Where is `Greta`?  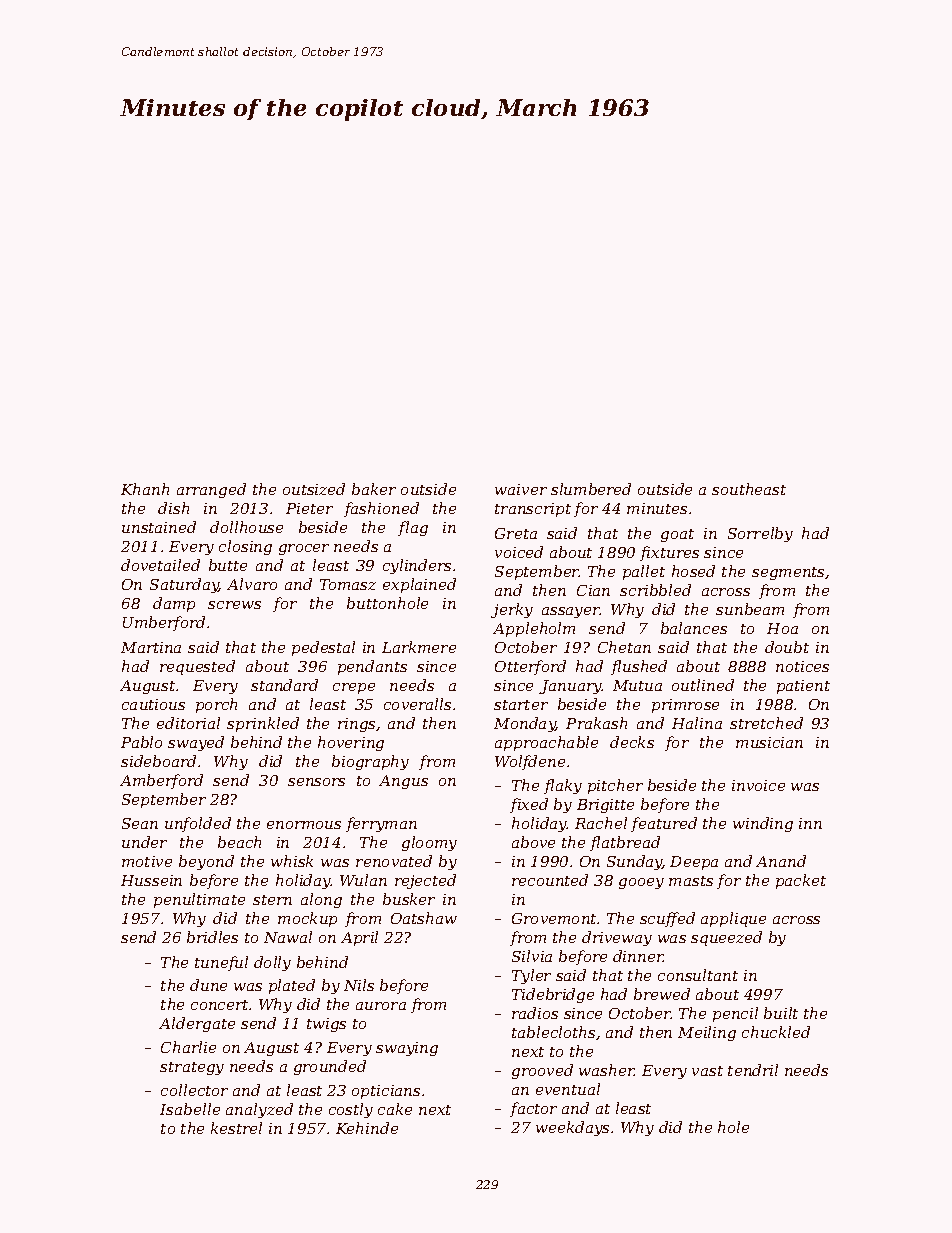 Greta is located at coordinates (516, 533).
